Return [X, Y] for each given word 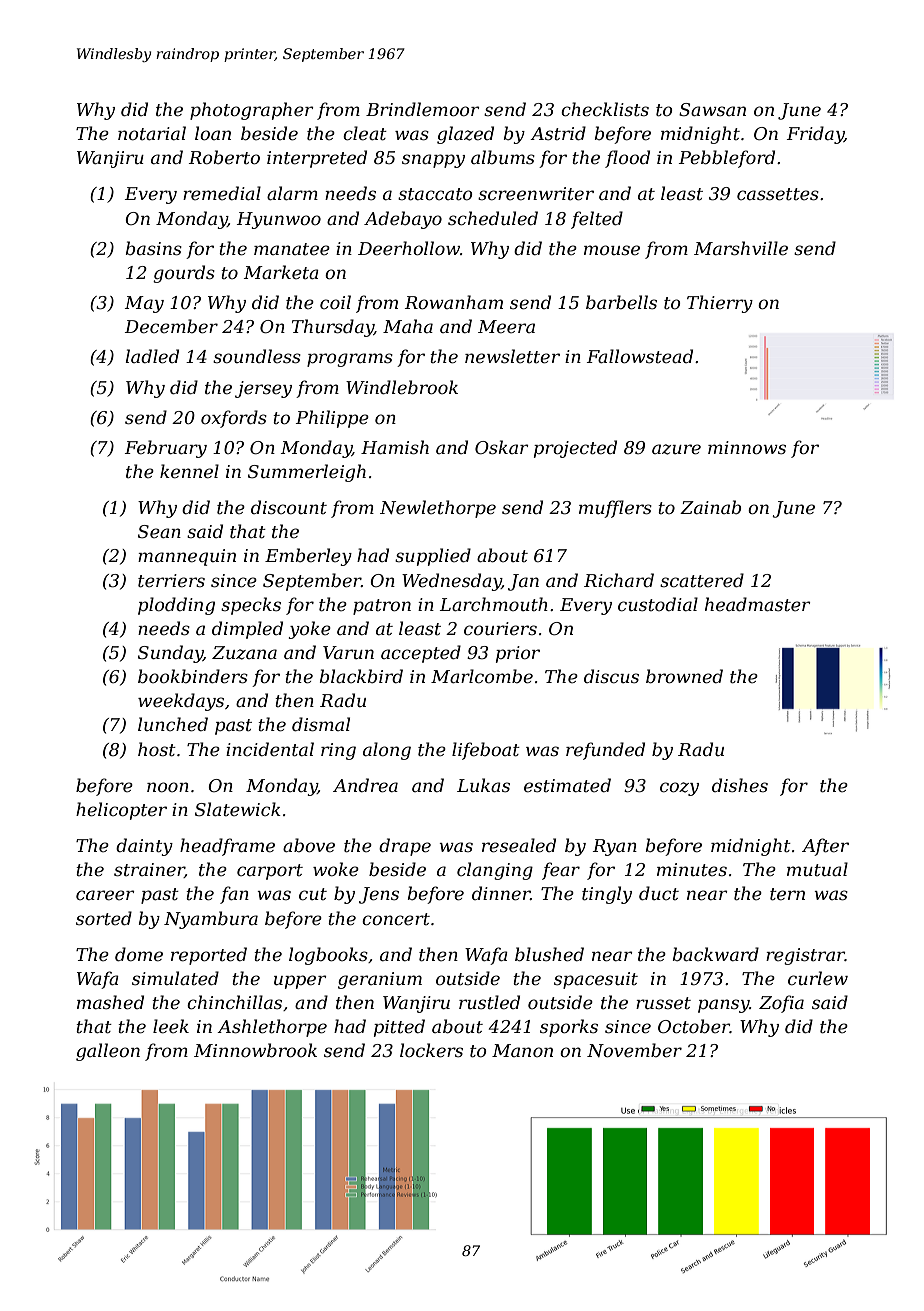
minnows [747, 447]
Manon [522, 1050]
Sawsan [712, 109]
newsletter [512, 356]
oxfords [234, 419]
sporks [569, 1028]
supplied [433, 557]
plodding [176, 606]
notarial [152, 133]
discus [611, 676]
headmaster [758, 604]
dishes [740, 785]
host [157, 749]
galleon [108, 1052]
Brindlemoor [423, 109]
